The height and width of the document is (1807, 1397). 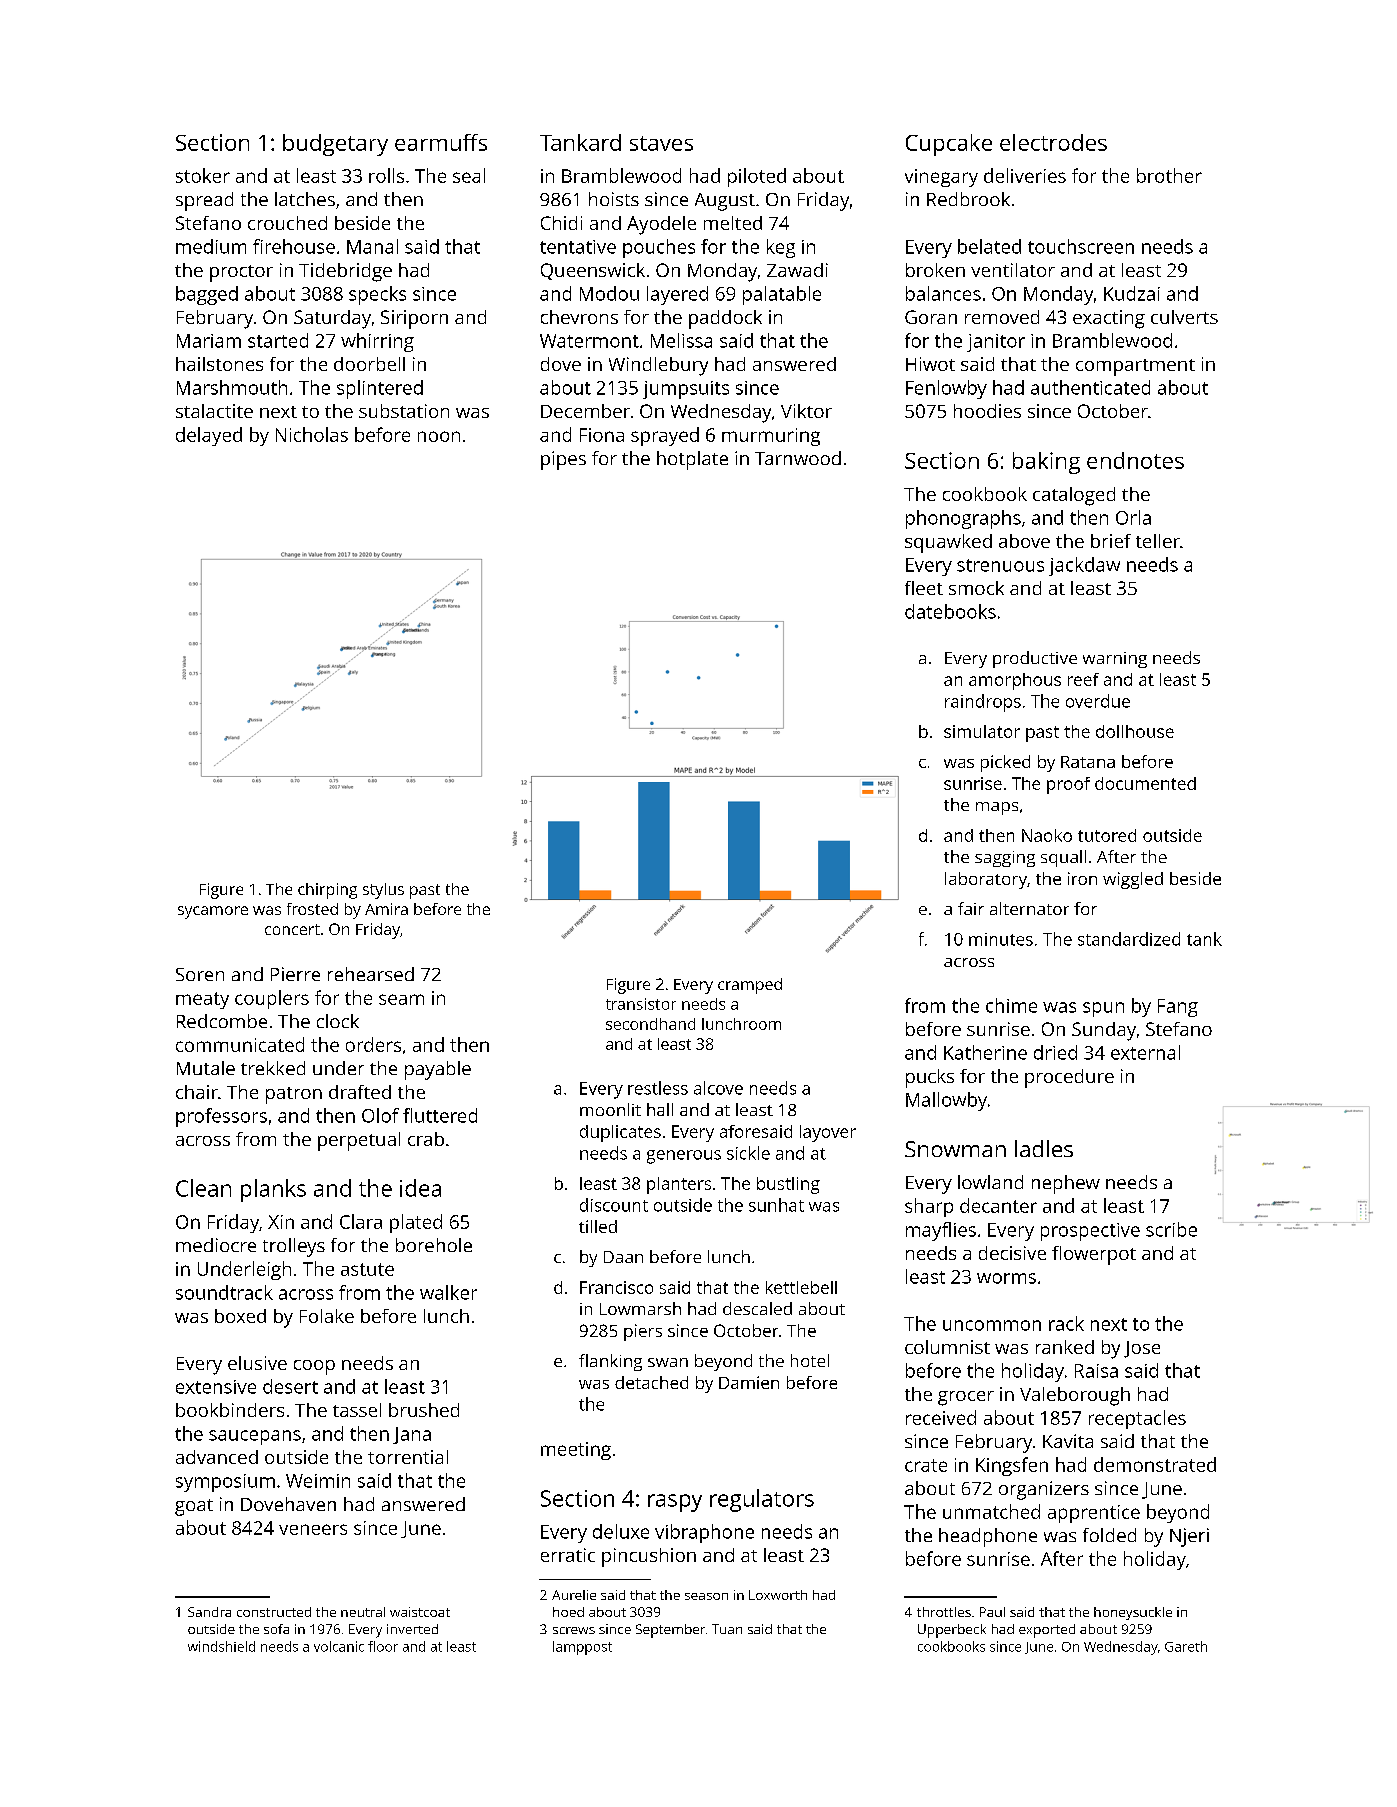 I want to click on raspy, so click(x=675, y=1503).
